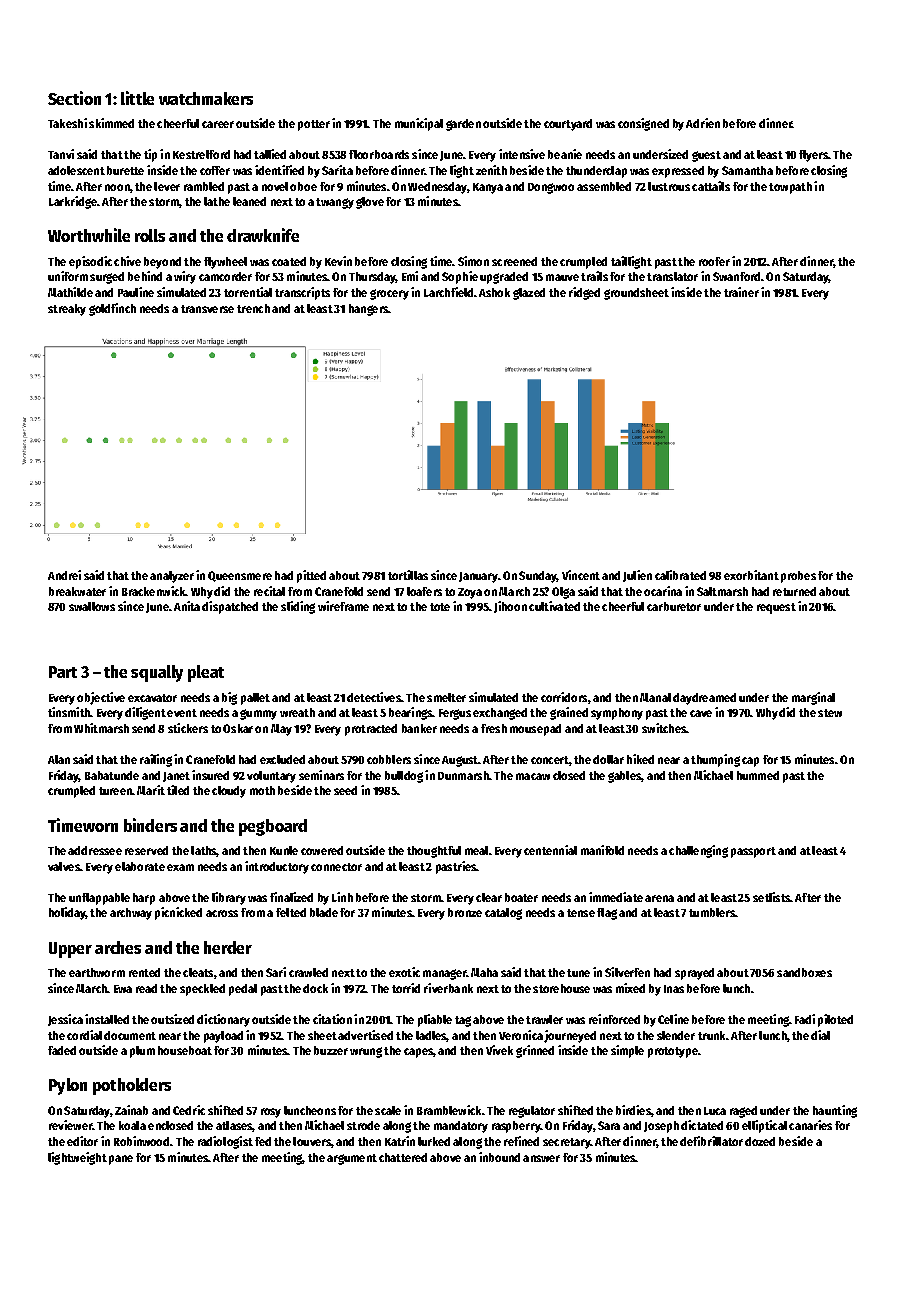  What do you see at coordinates (419, 124) in the page?
I see `municipal` at bounding box center [419, 124].
